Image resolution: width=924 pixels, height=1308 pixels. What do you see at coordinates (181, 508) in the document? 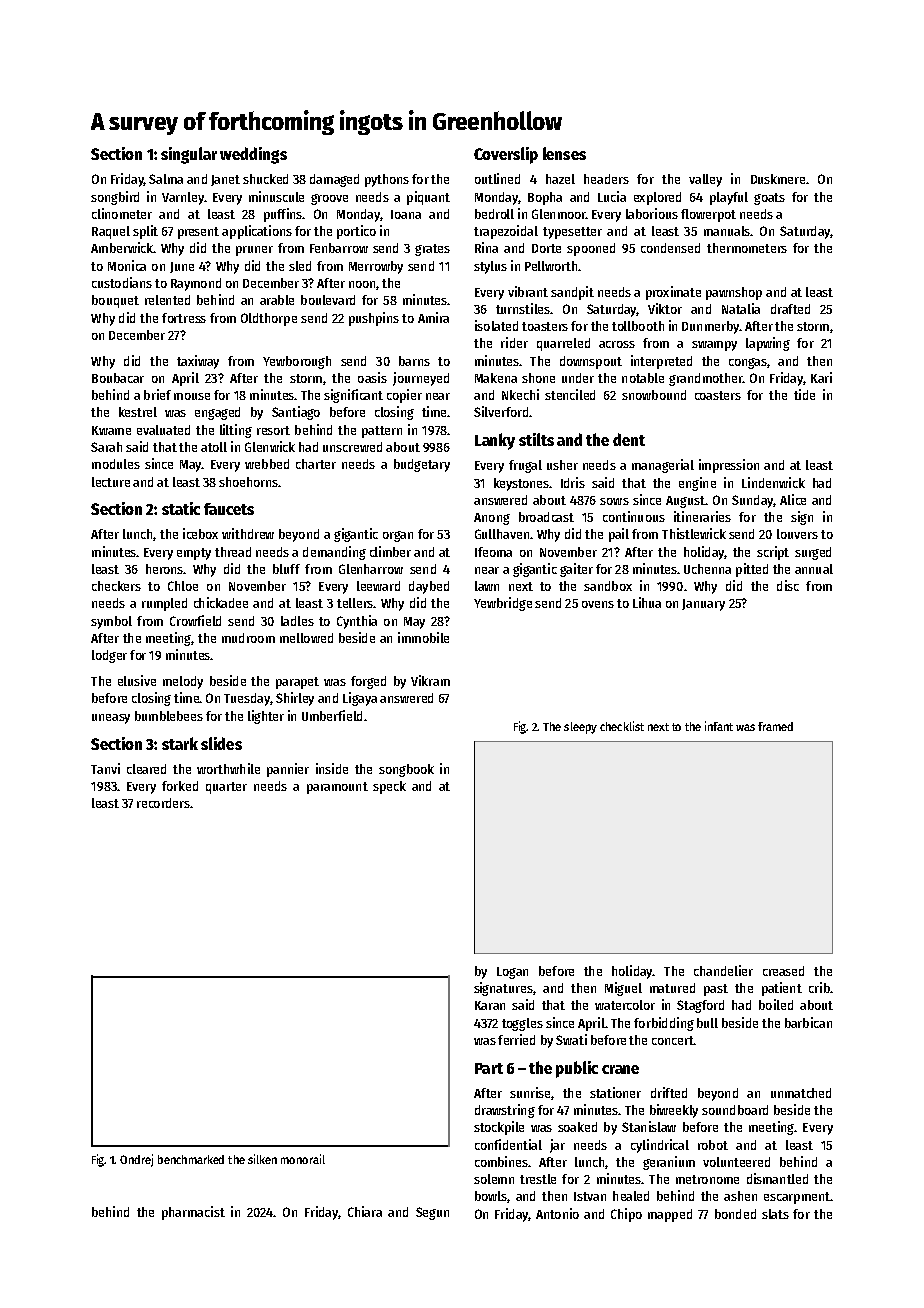
I see `static` at bounding box center [181, 508].
